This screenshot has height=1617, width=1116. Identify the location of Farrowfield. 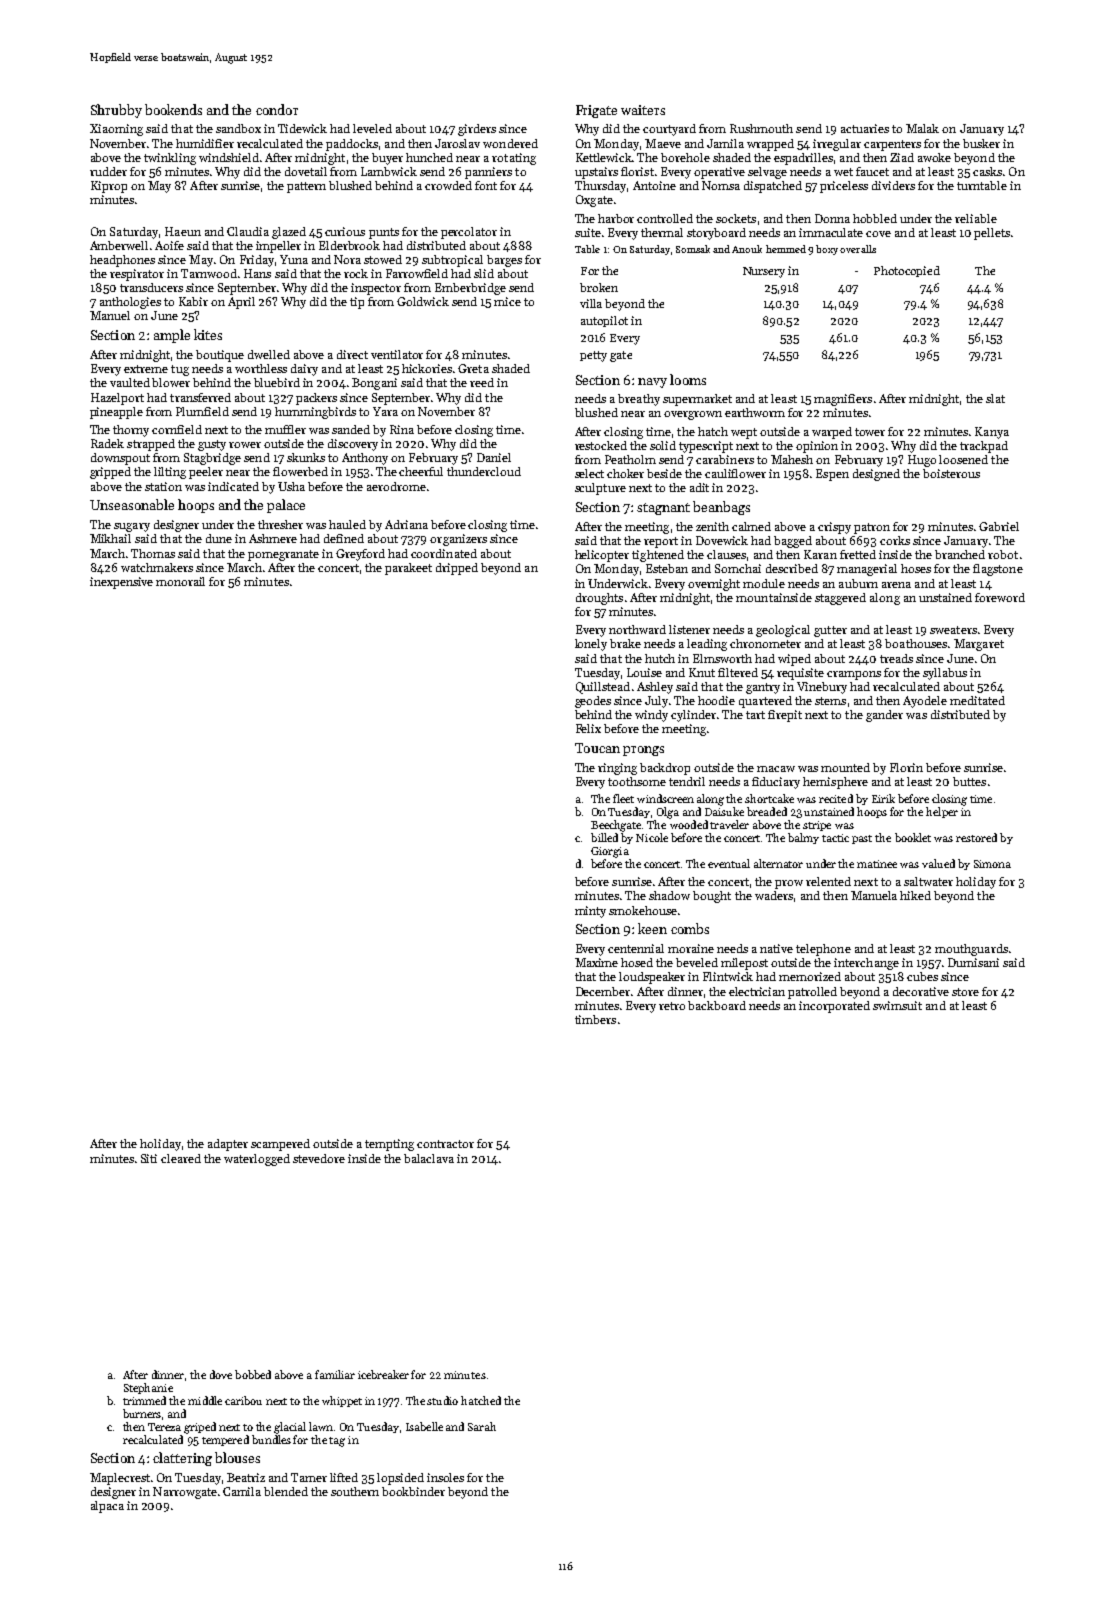
(417, 273).
